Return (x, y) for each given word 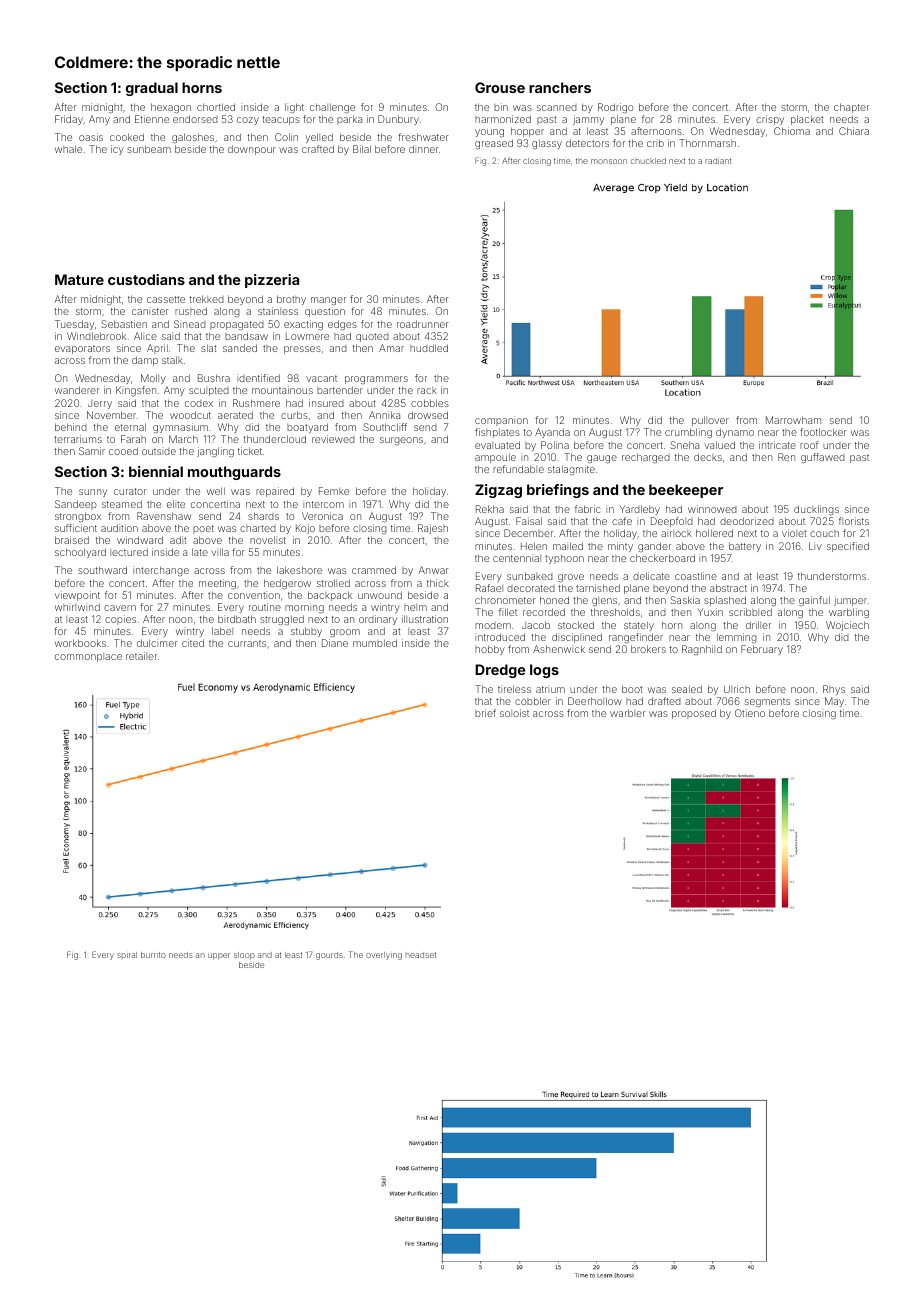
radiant (718, 161)
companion (501, 422)
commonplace (88, 657)
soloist (514, 713)
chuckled (648, 161)
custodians (146, 279)
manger (328, 301)
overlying (384, 956)
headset (421, 955)
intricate (777, 445)
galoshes (193, 138)
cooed (123, 451)
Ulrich (737, 689)
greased (494, 144)
